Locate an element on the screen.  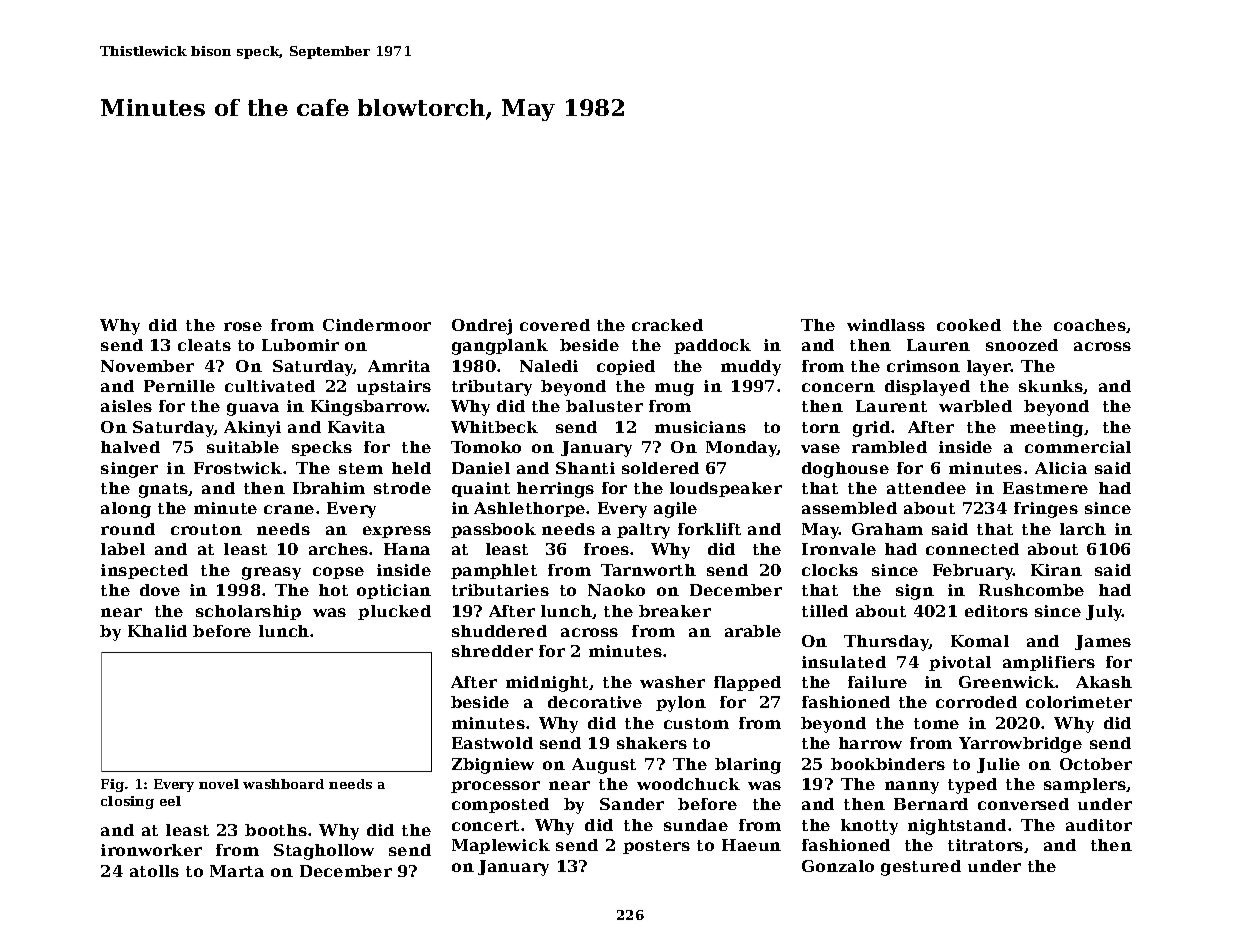
Staghollow is located at coordinates (324, 852).
